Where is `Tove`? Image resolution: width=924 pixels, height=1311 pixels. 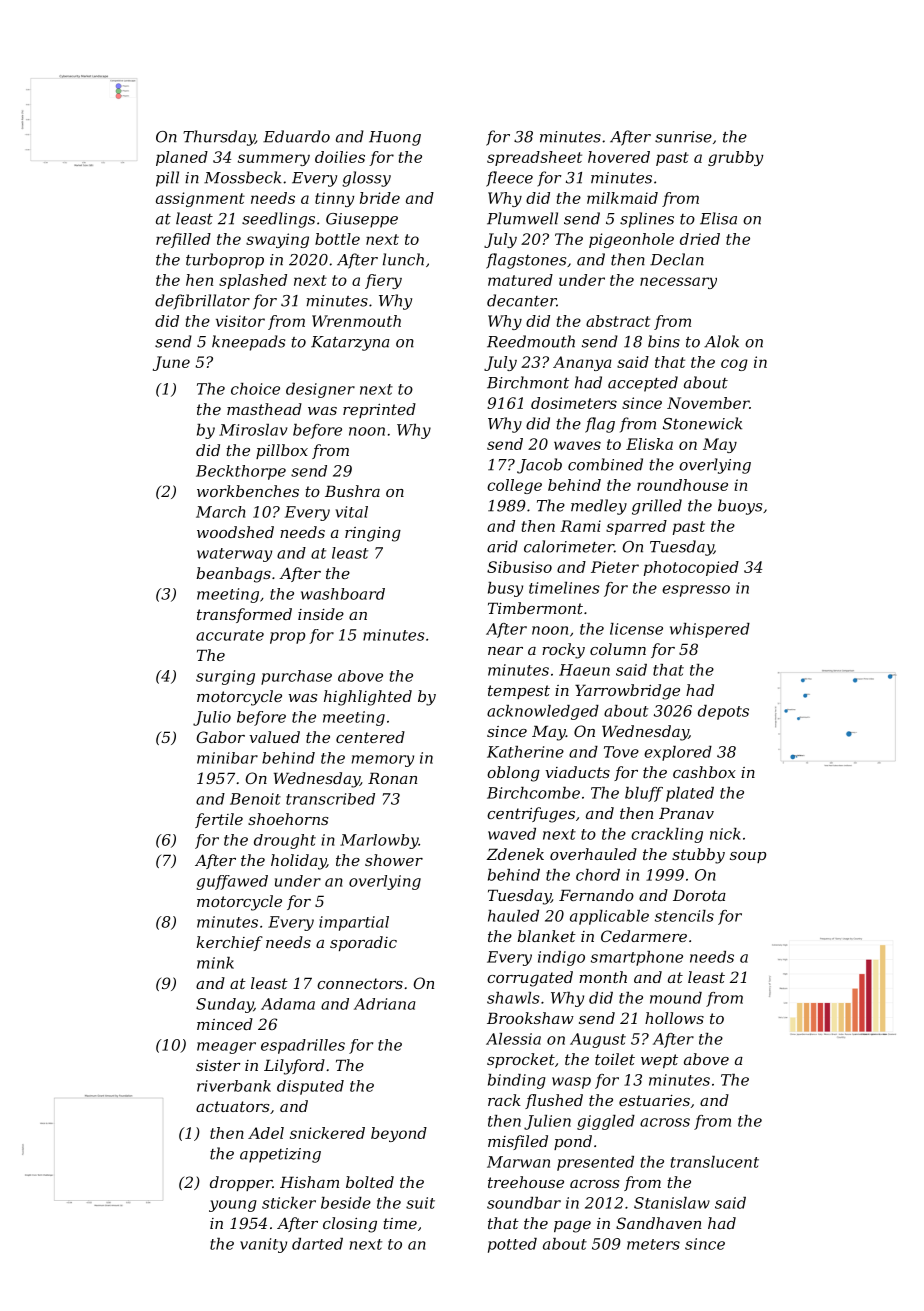
Tove is located at coordinates (621, 752).
